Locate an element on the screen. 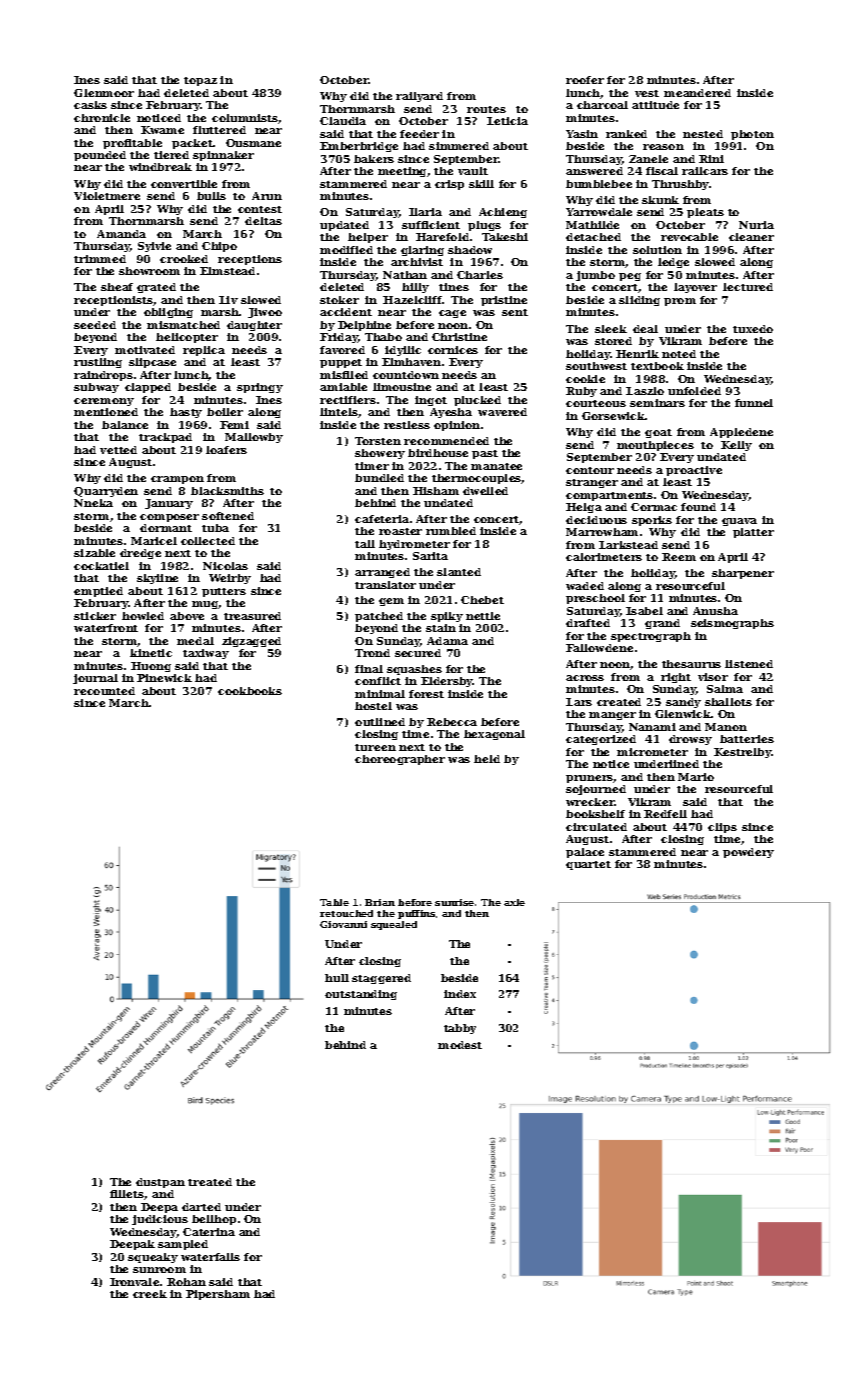  modest is located at coordinates (460, 1045).
